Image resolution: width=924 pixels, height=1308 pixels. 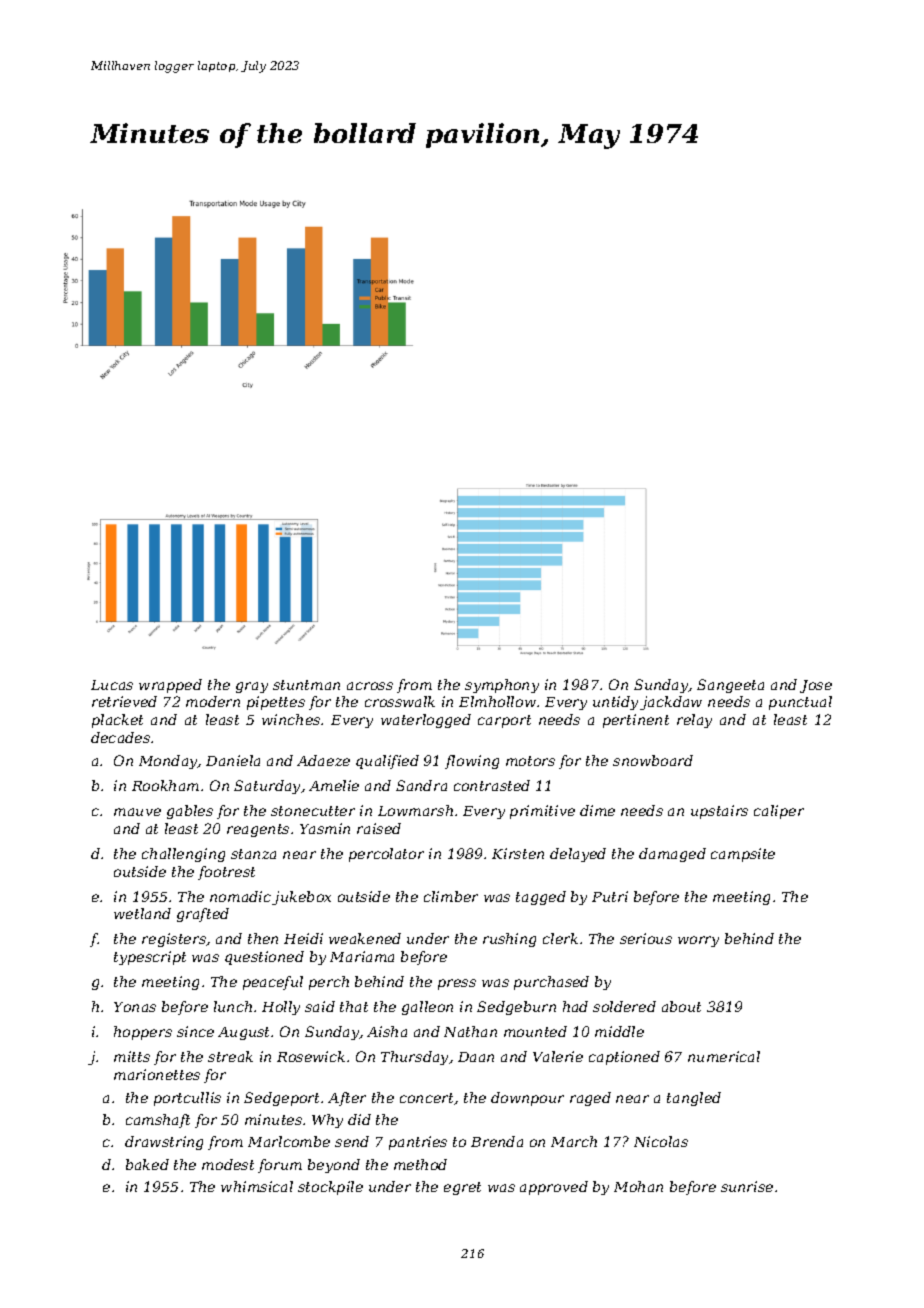 I want to click on stuntman, so click(x=306, y=685).
